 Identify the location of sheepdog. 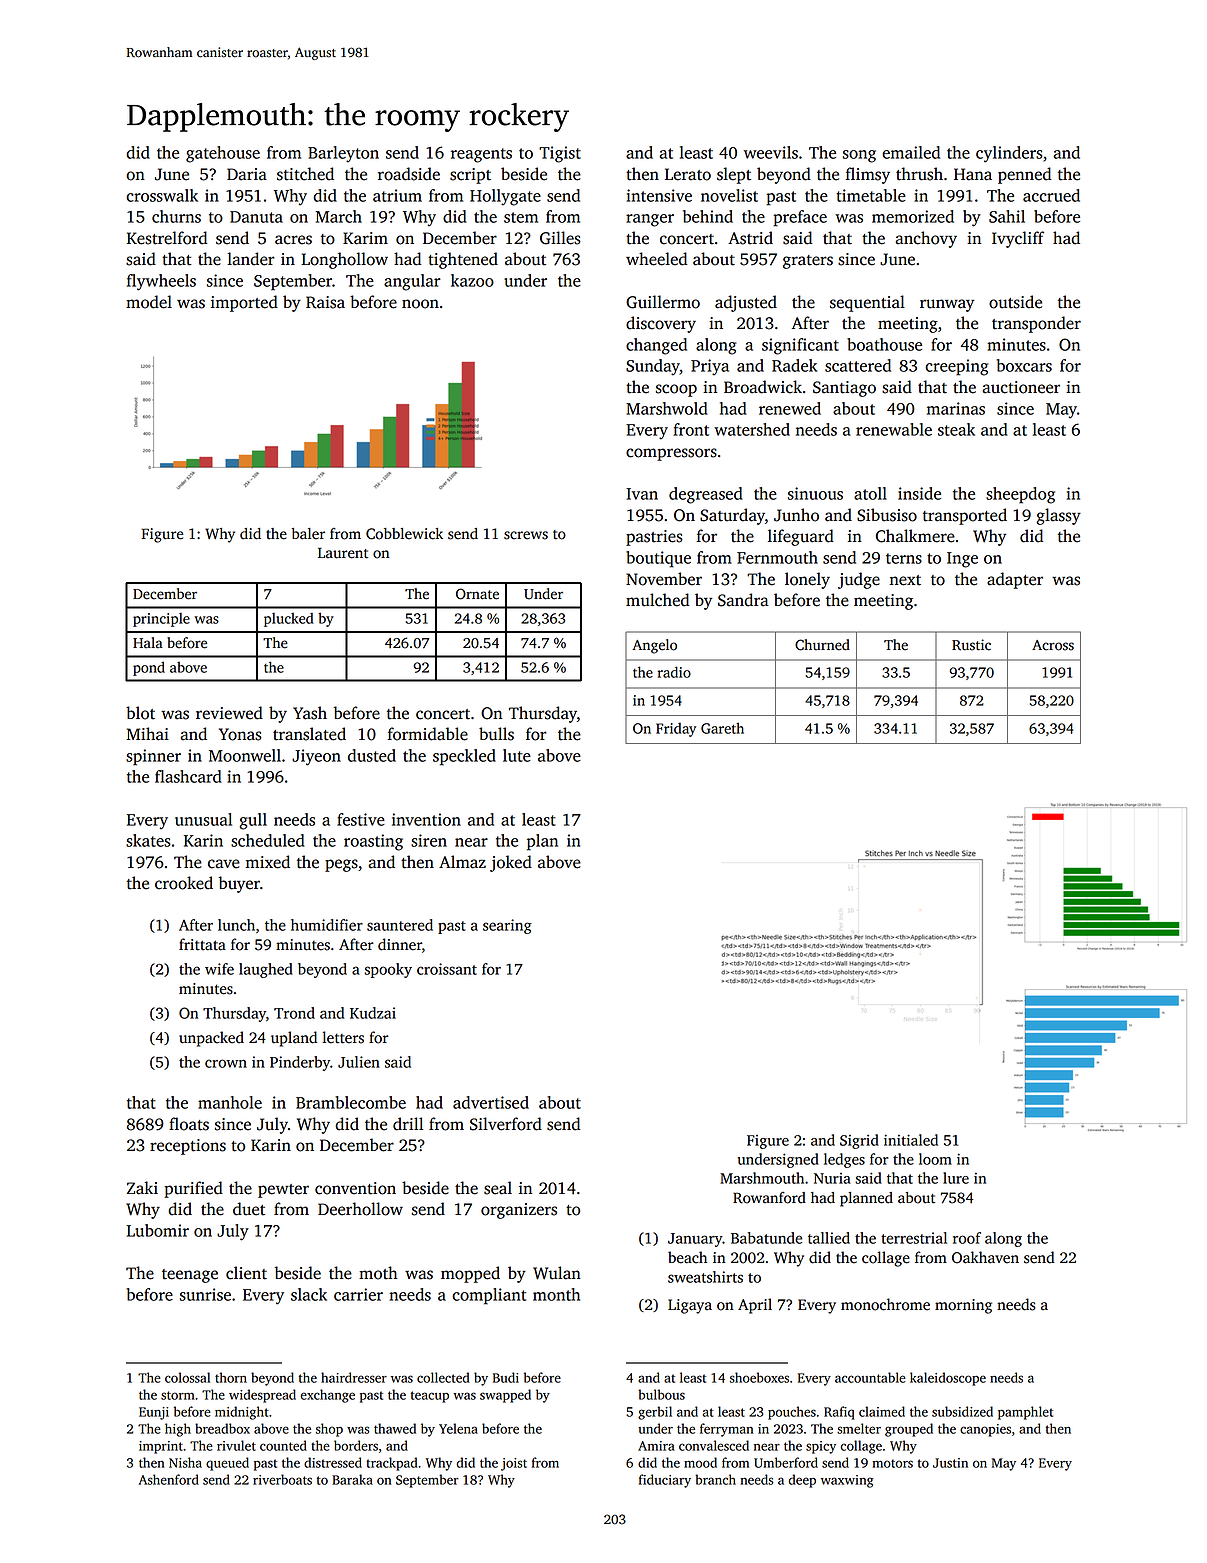
(1020, 495).
